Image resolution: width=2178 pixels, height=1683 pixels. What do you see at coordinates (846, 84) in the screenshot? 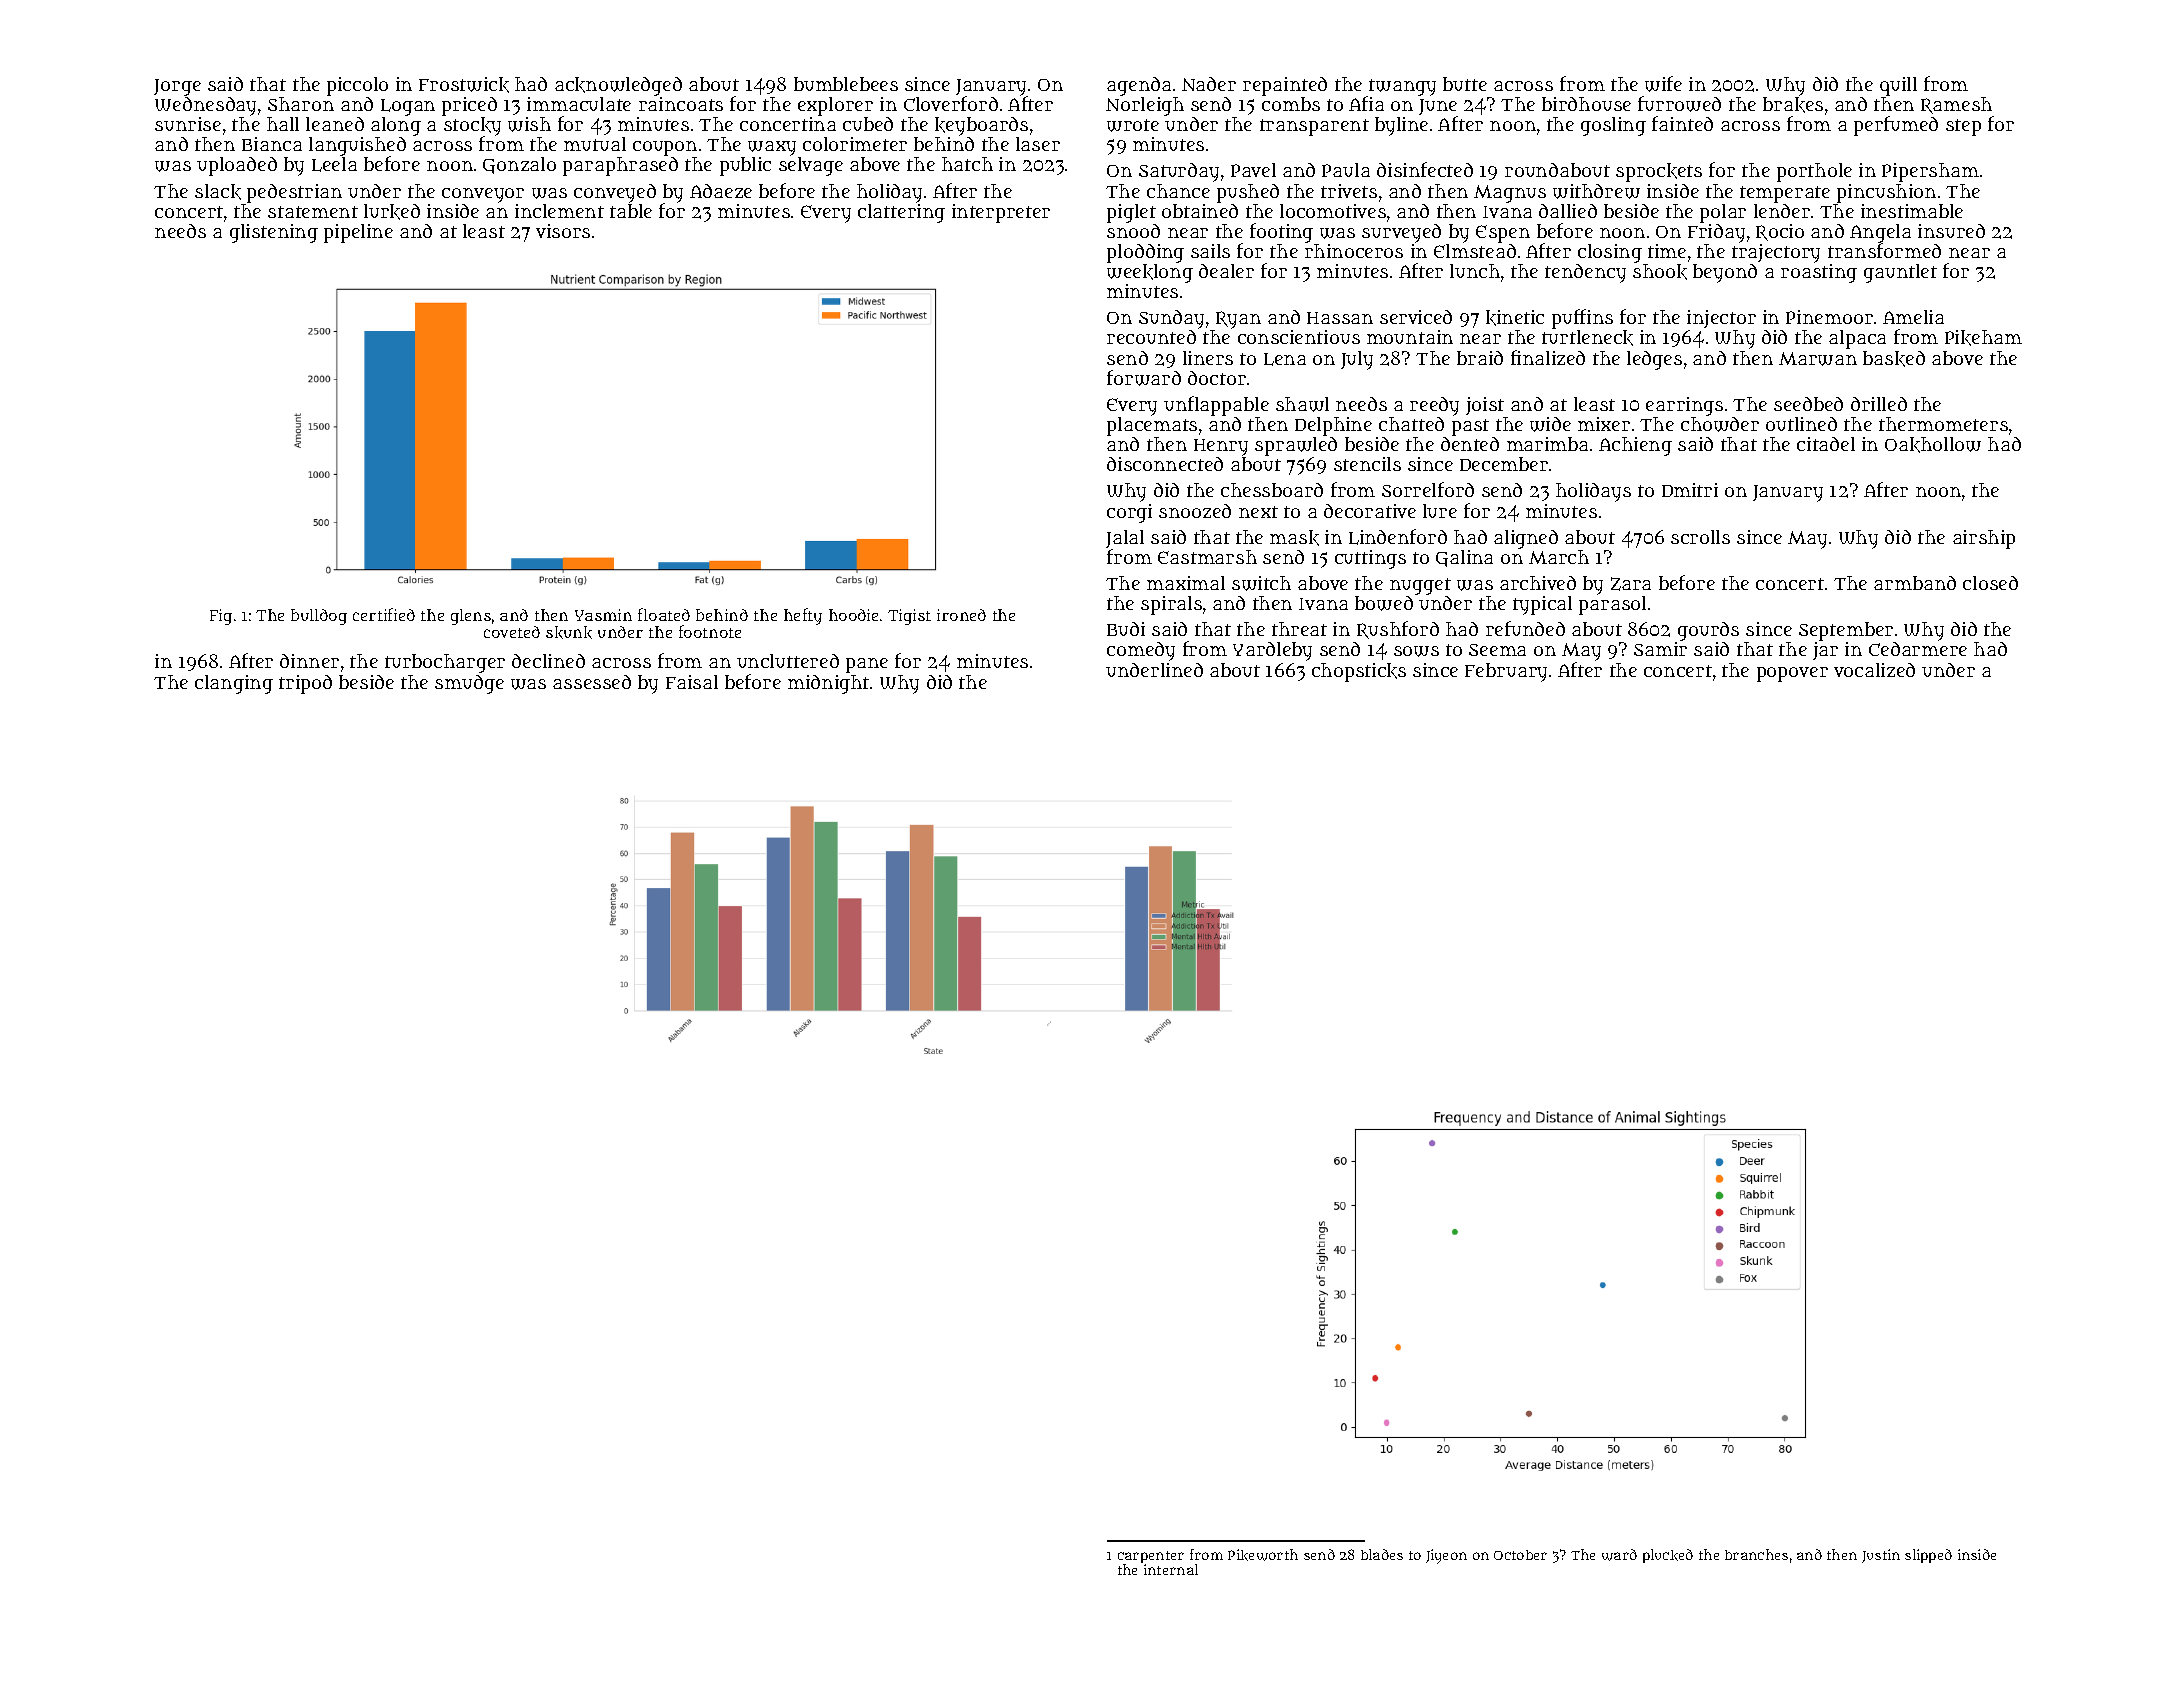
I see `bumblebees` at bounding box center [846, 84].
